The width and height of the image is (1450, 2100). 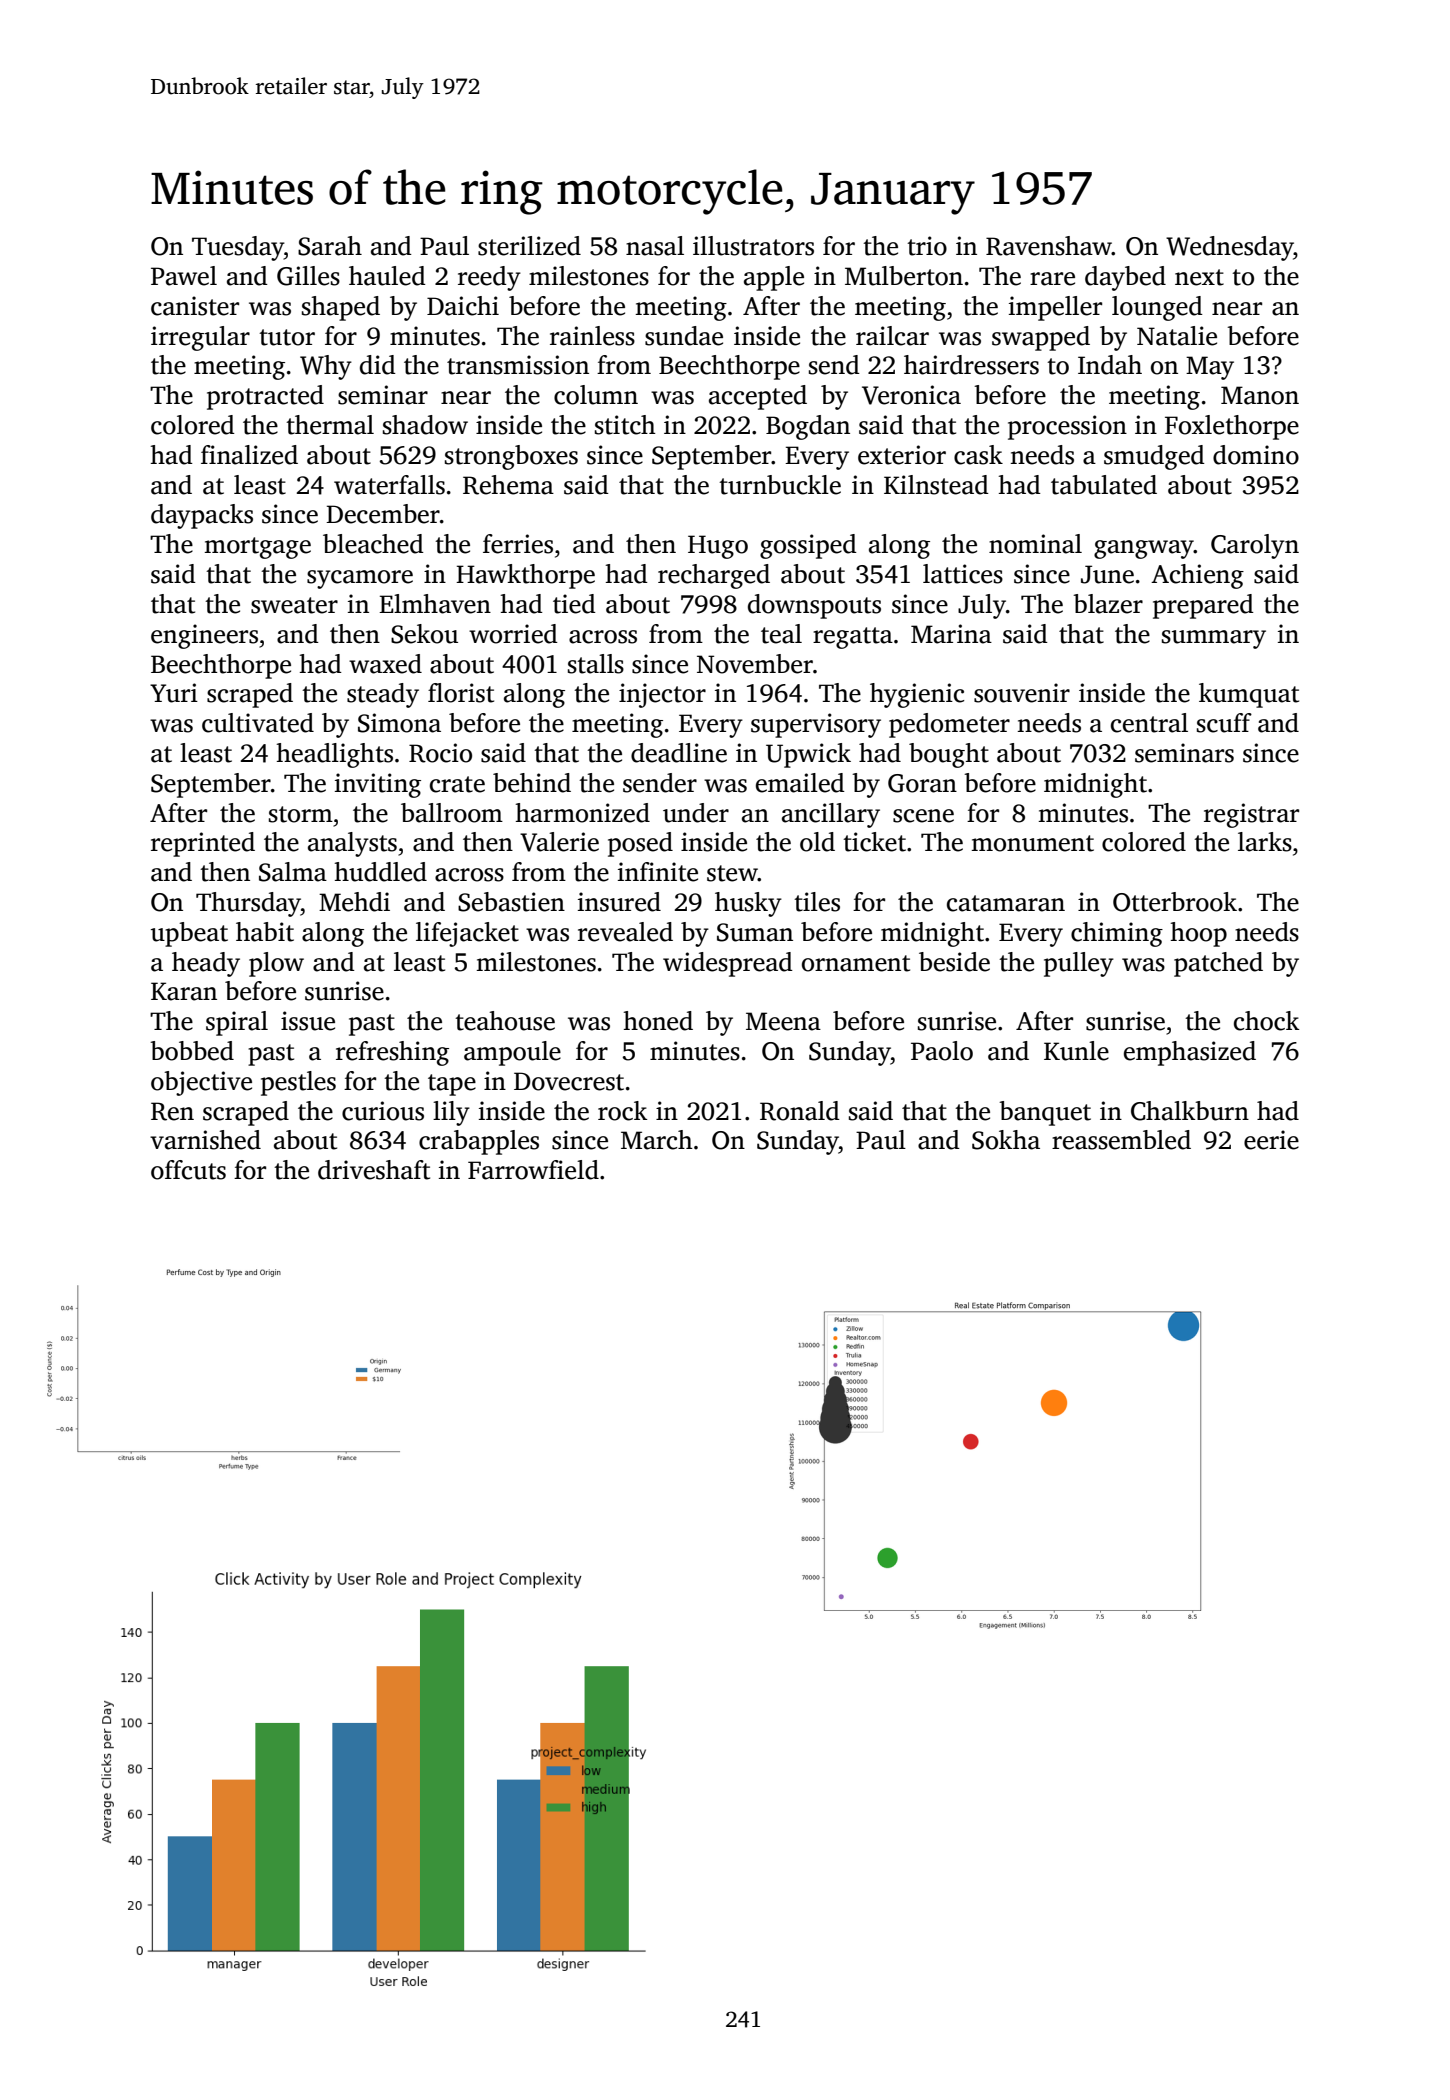 What do you see at coordinates (461, 693) in the image?
I see `florist` at bounding box center [461, 693].
